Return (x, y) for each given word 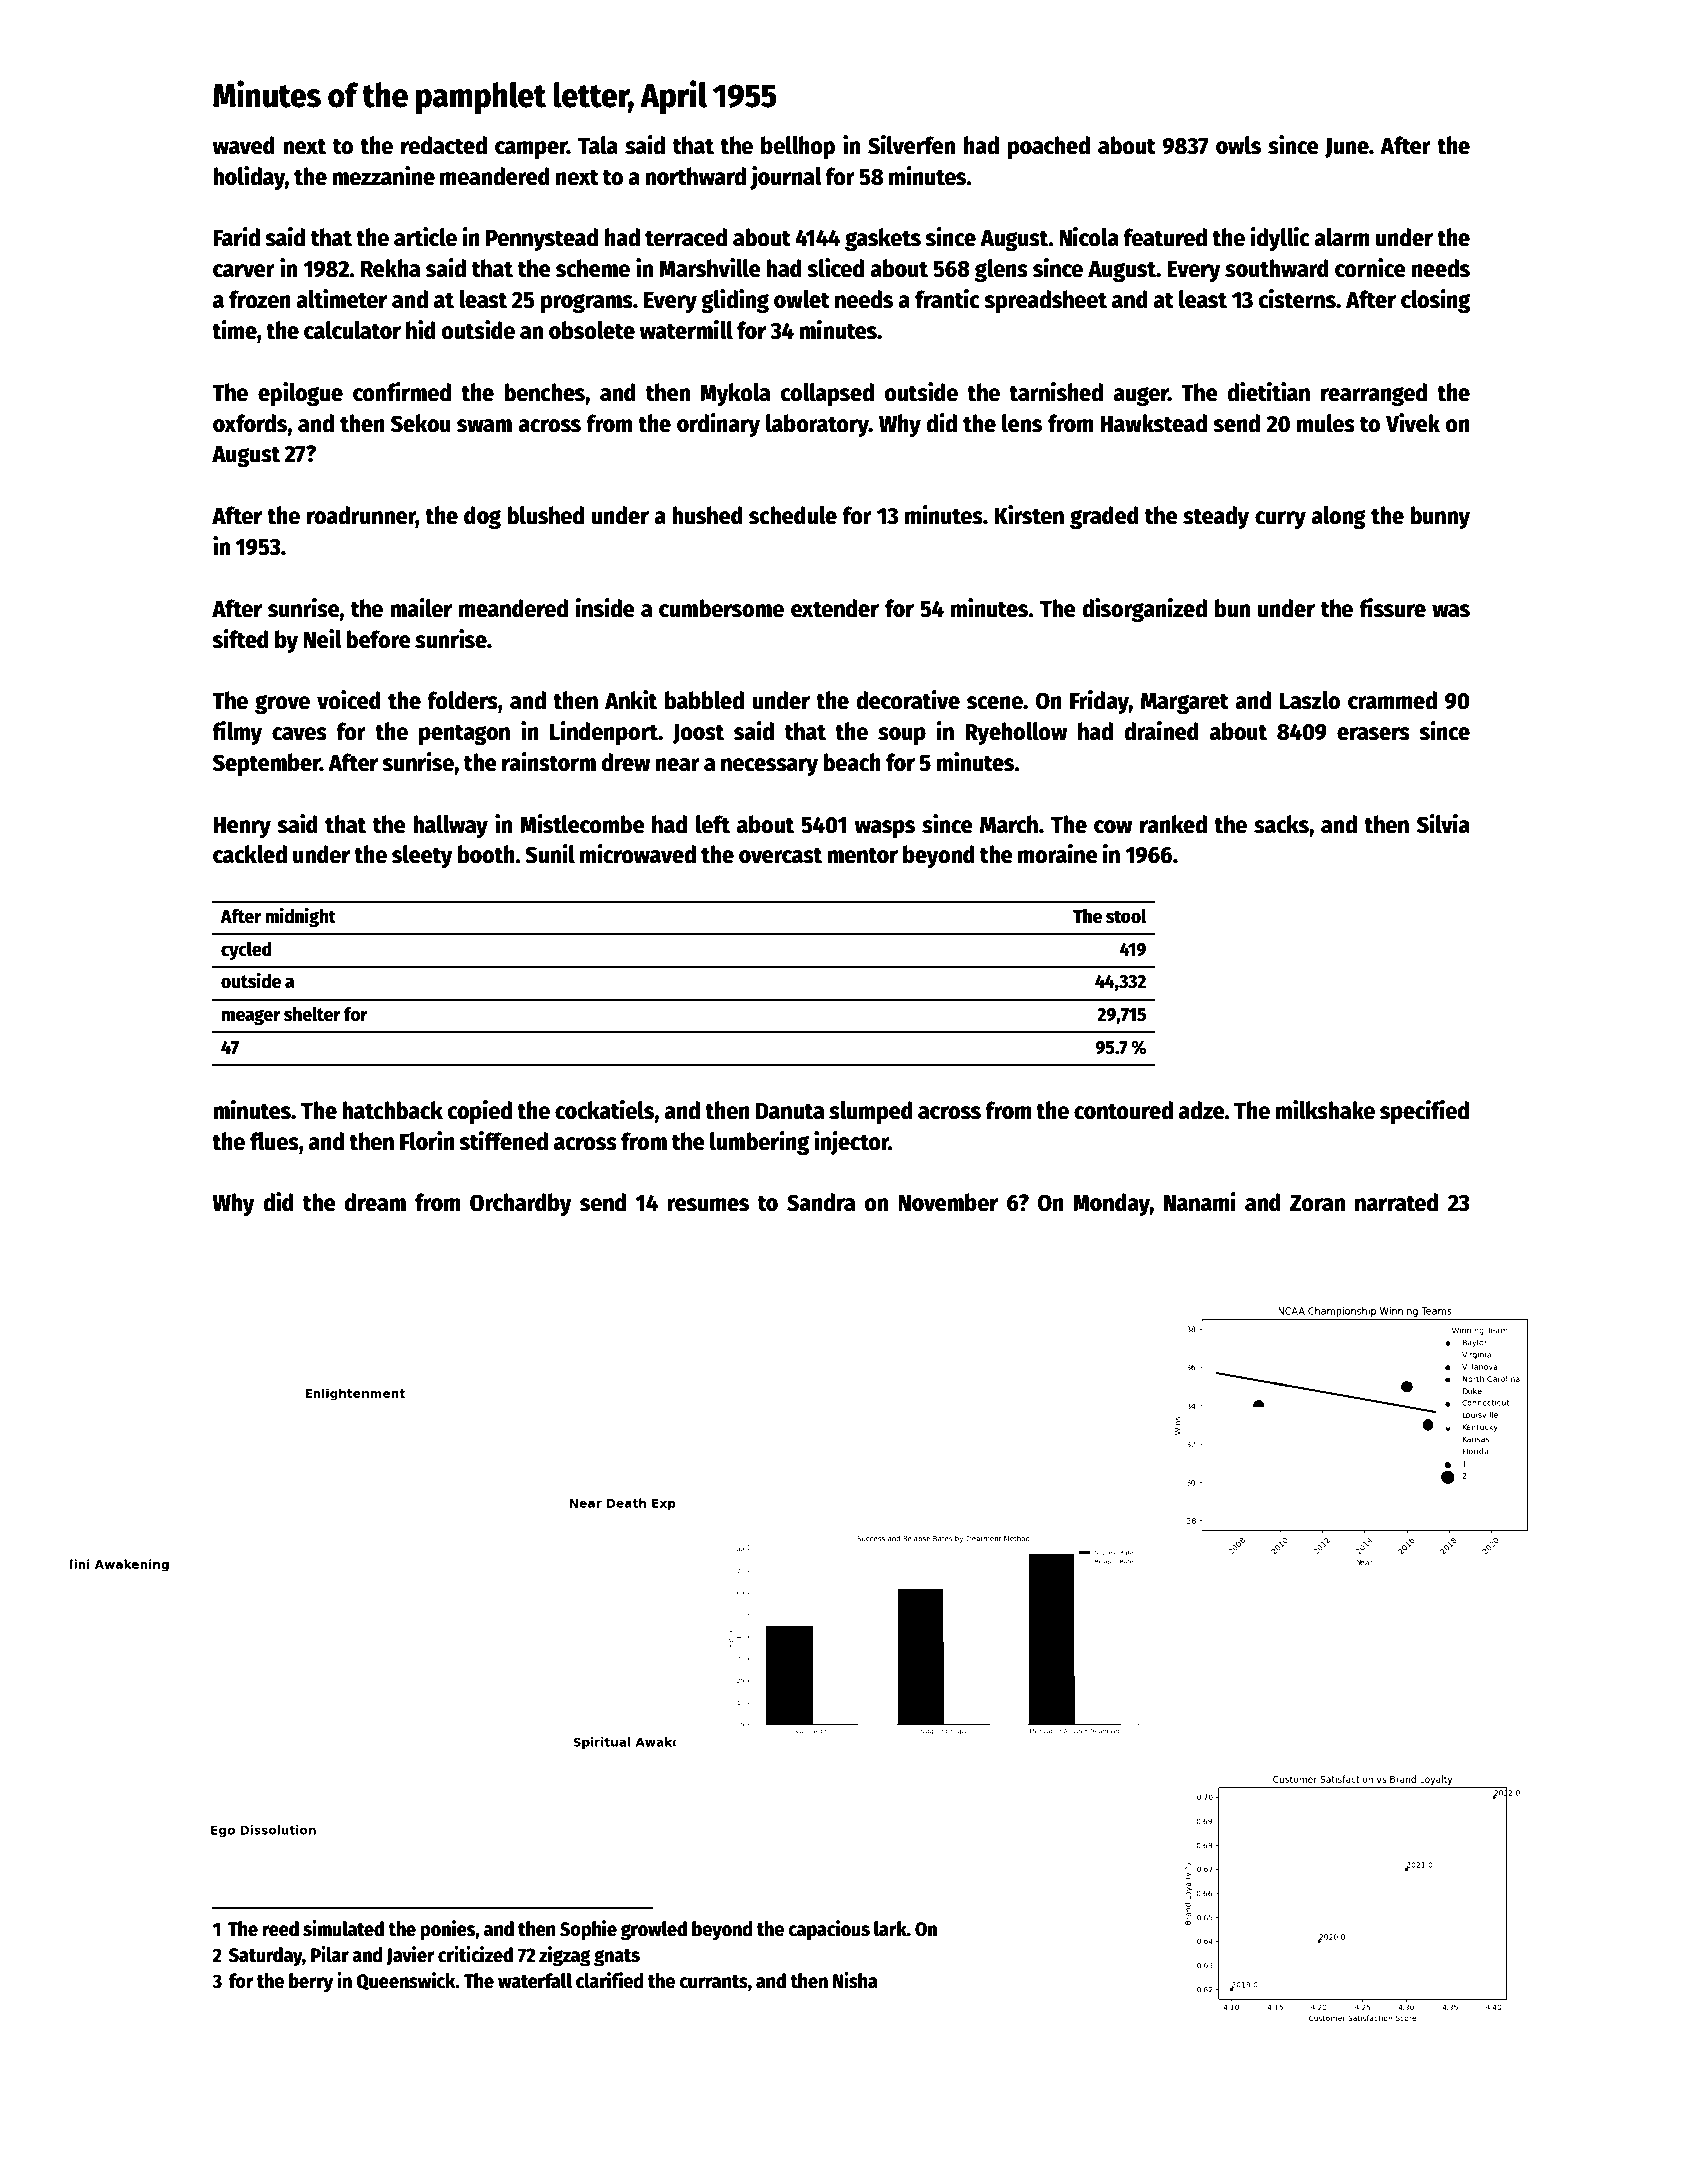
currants (713, 1982)
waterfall (535, 1981)
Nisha (855, 1980)
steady (1216, 517)
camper (531, 150)
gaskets (883, 239)
